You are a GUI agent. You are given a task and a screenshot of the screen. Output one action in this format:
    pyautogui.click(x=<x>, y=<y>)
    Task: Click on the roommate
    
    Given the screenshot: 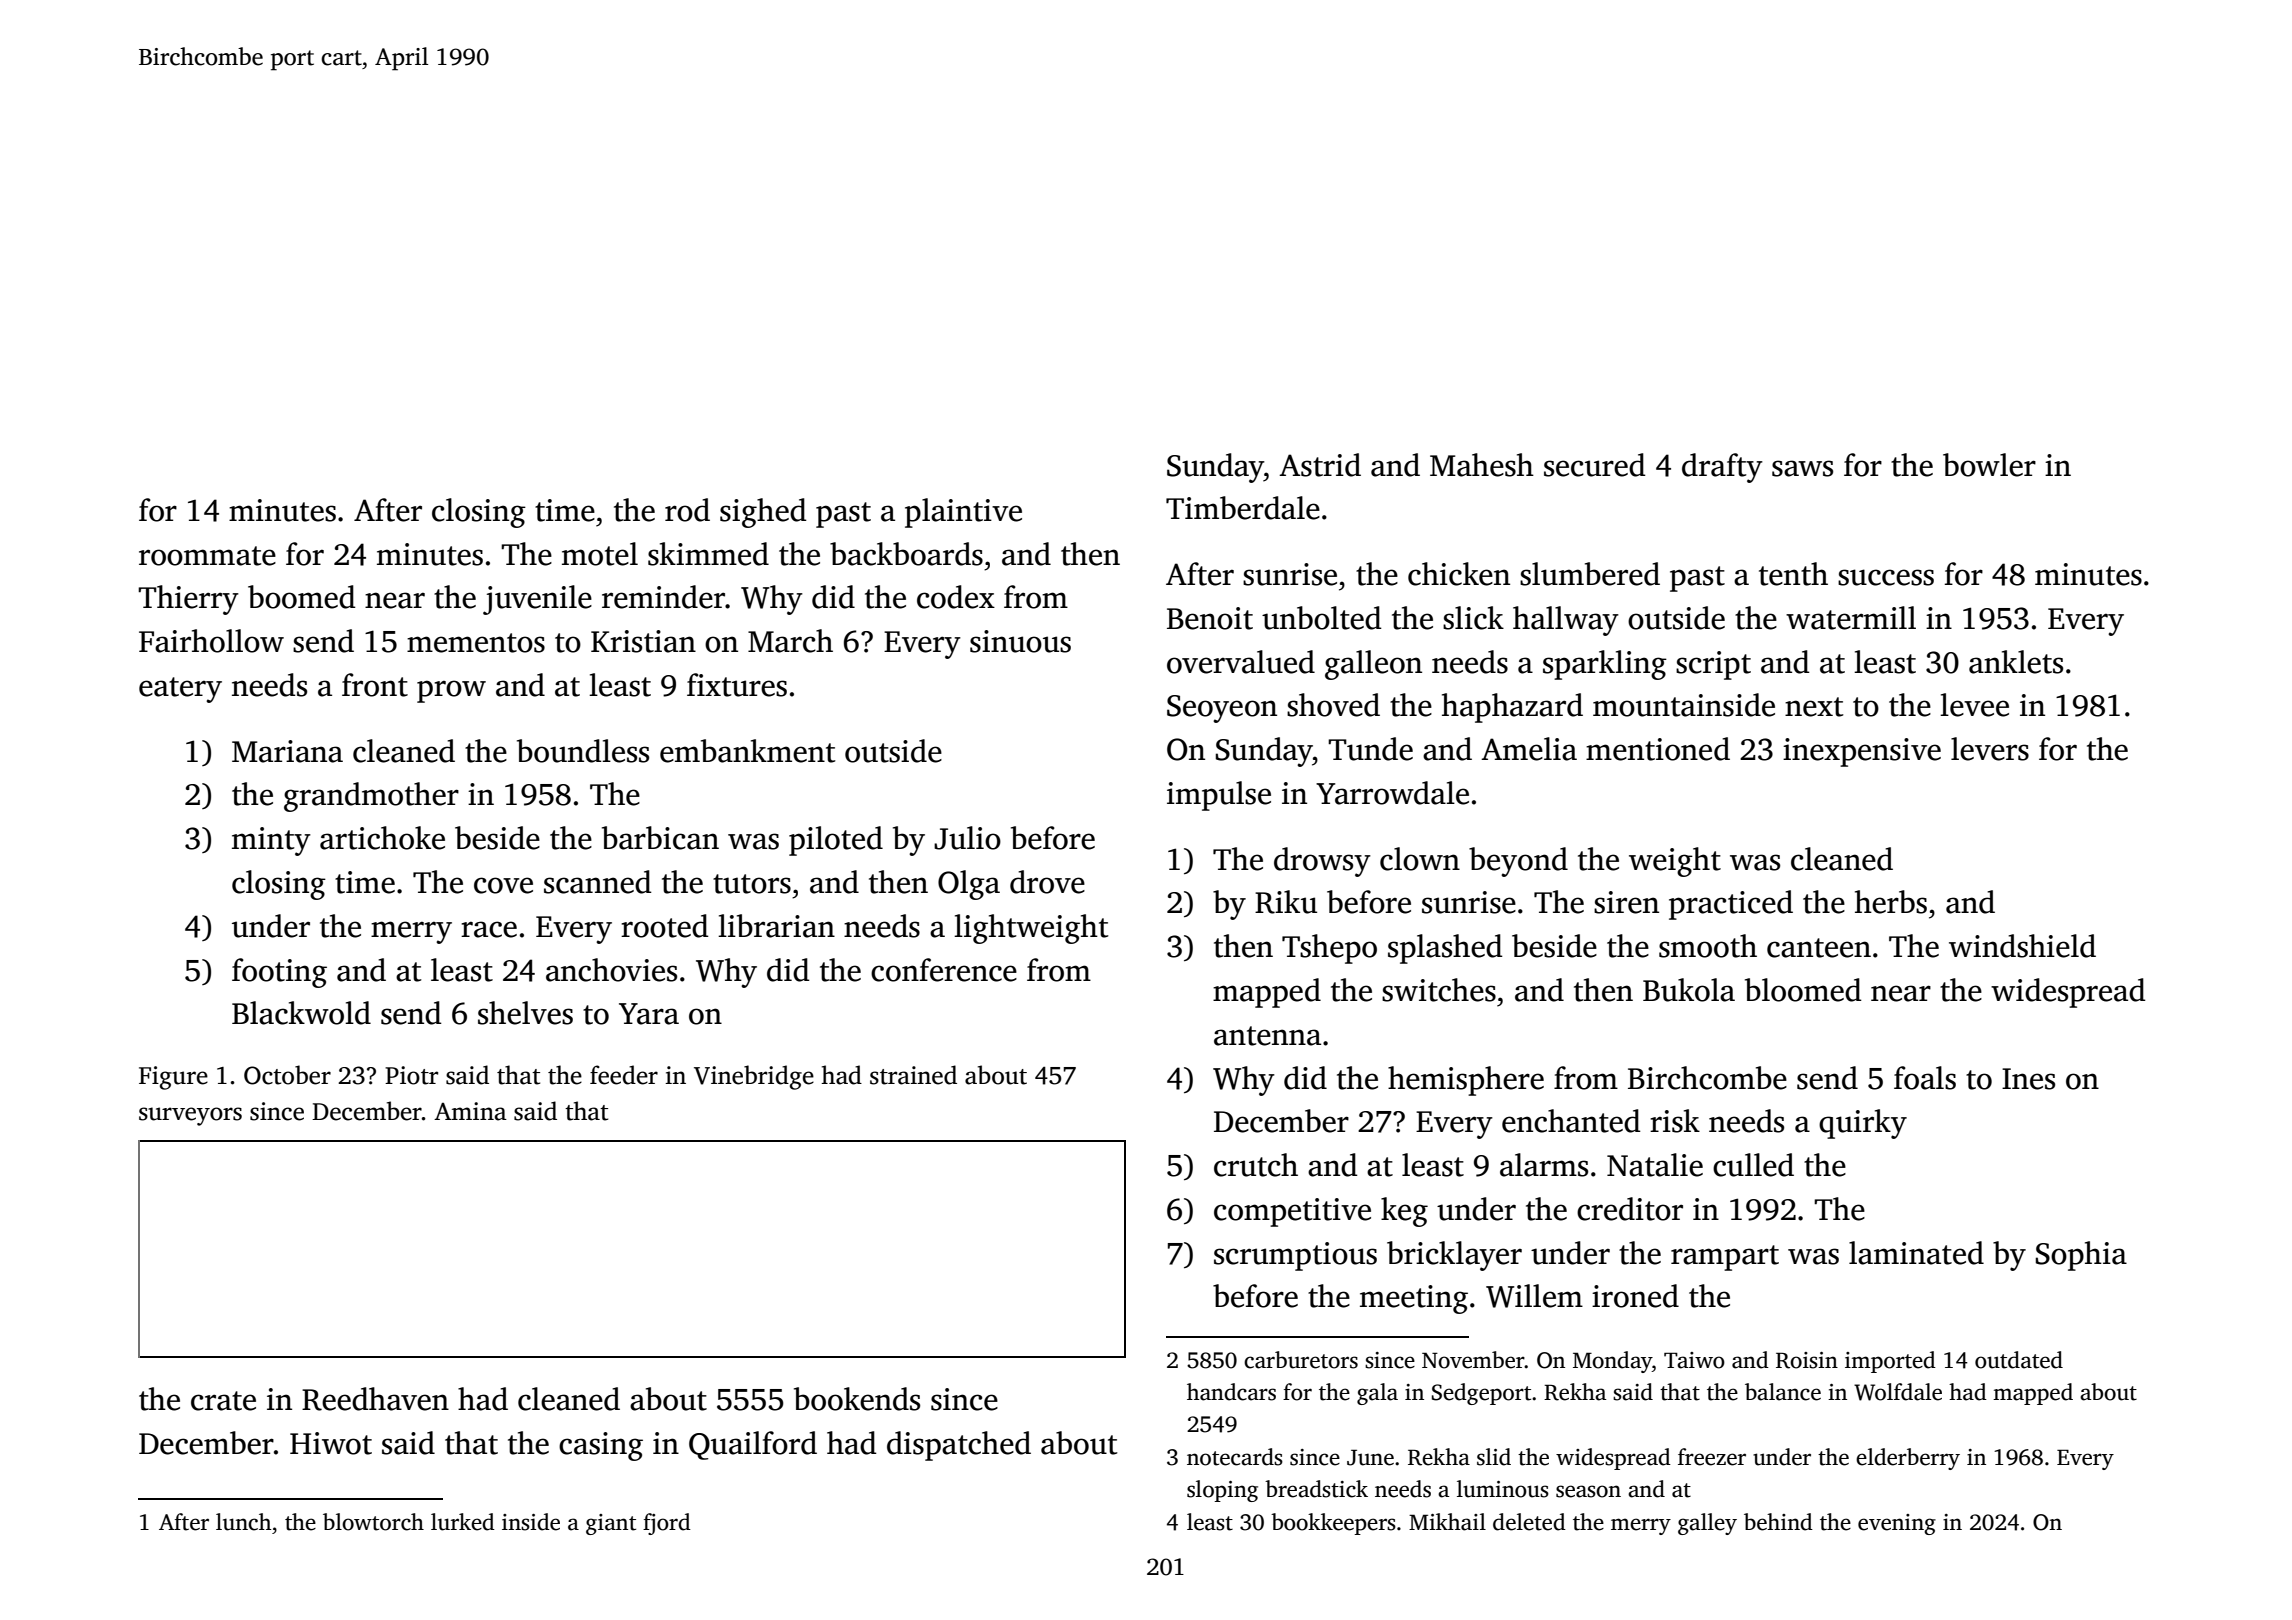 What is the action you would take?
    pyautogui.click(x=207, y=556)
